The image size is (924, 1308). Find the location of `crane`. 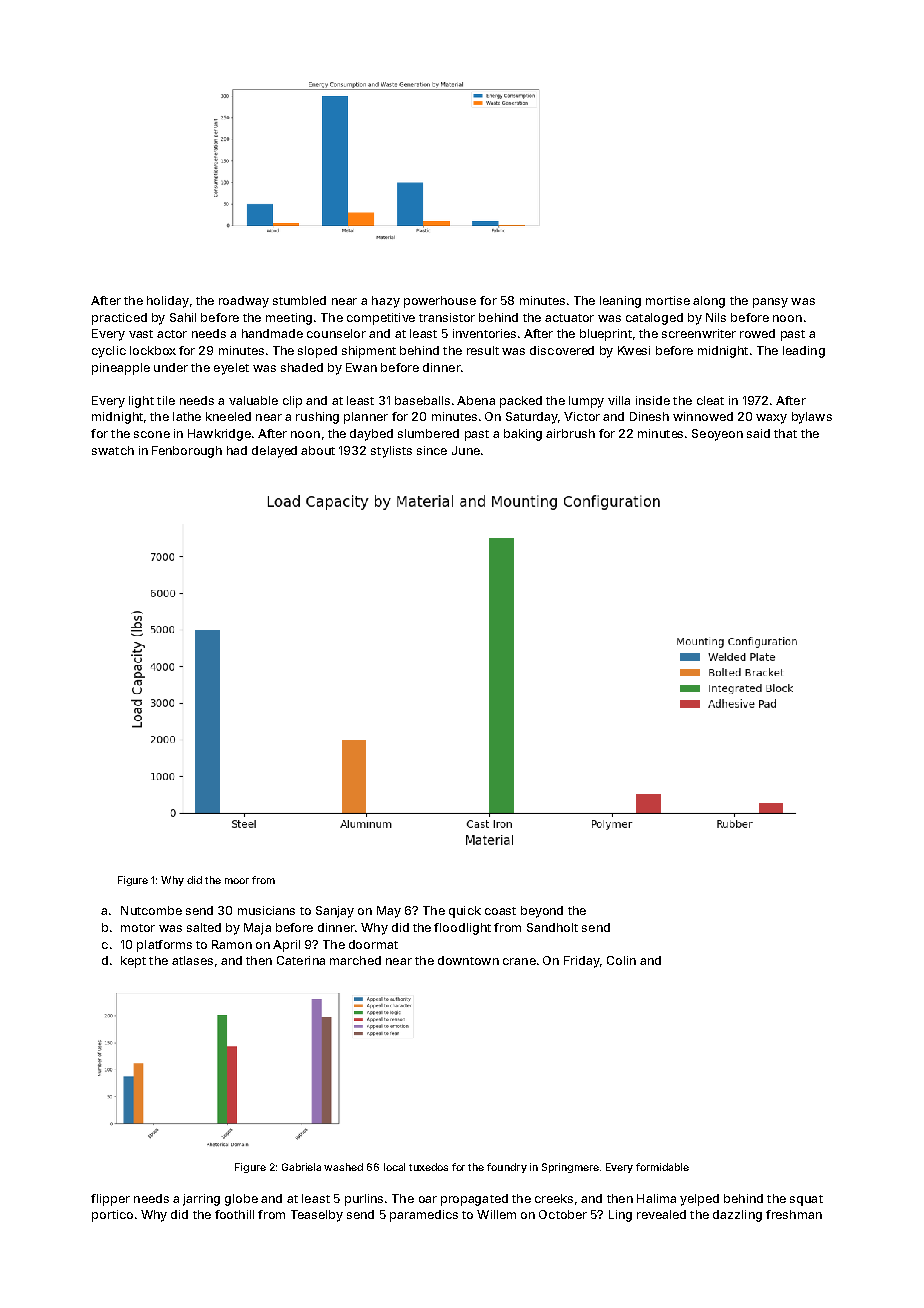

crane is located at coordinates (519, 961).
